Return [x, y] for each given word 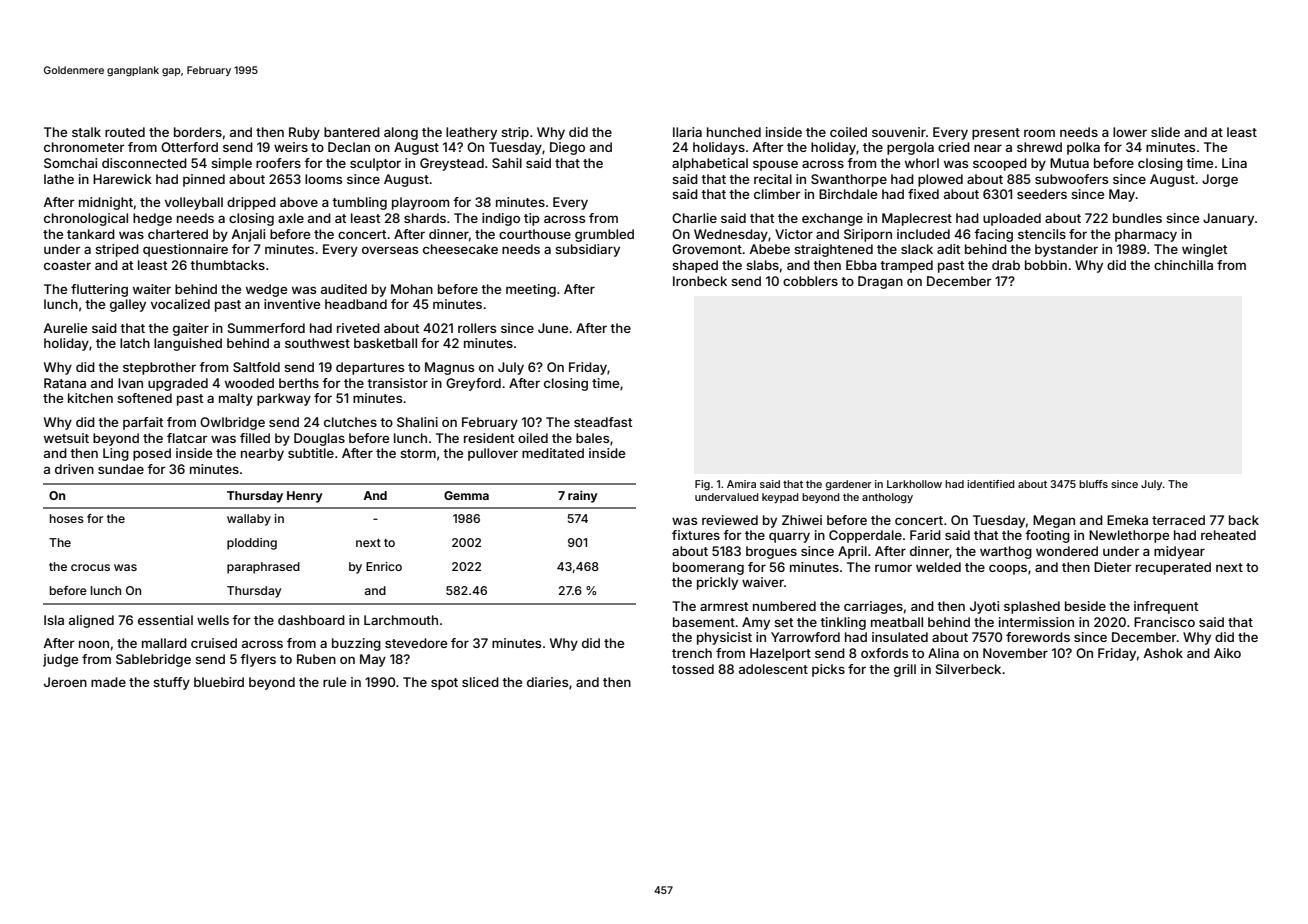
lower [1130, 132]
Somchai [70, 163]
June [553, 328]
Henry [305, 497]
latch [135, 343]
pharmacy [1146, 235]
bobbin [1046, 265]
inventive [292, 304]
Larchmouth [401, 620]
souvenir [899, 132]
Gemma [466, 495]
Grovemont [707, 249]
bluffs [1093, 484]
